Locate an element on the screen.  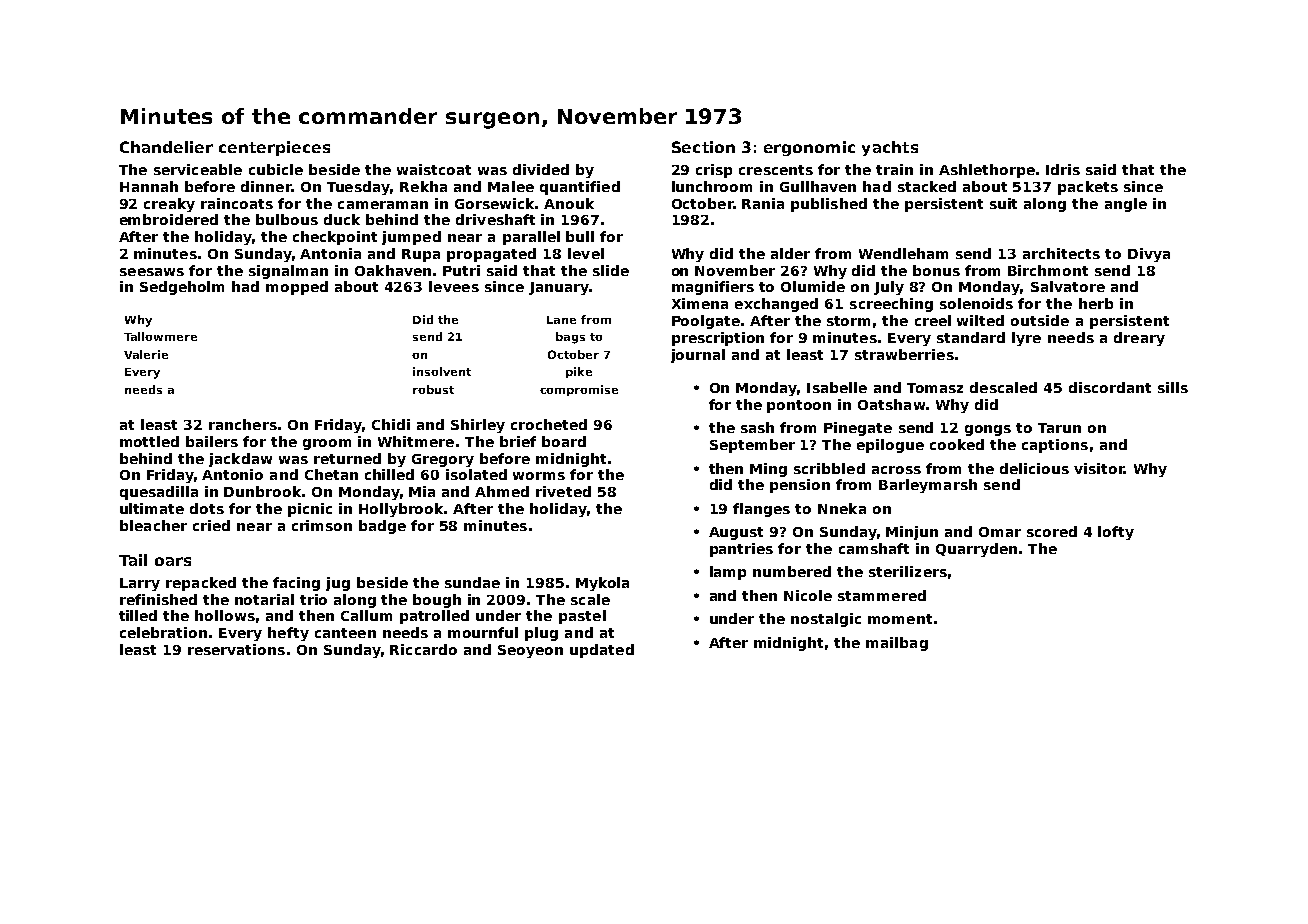
sterilizers is located at coordinates (908, 571).
